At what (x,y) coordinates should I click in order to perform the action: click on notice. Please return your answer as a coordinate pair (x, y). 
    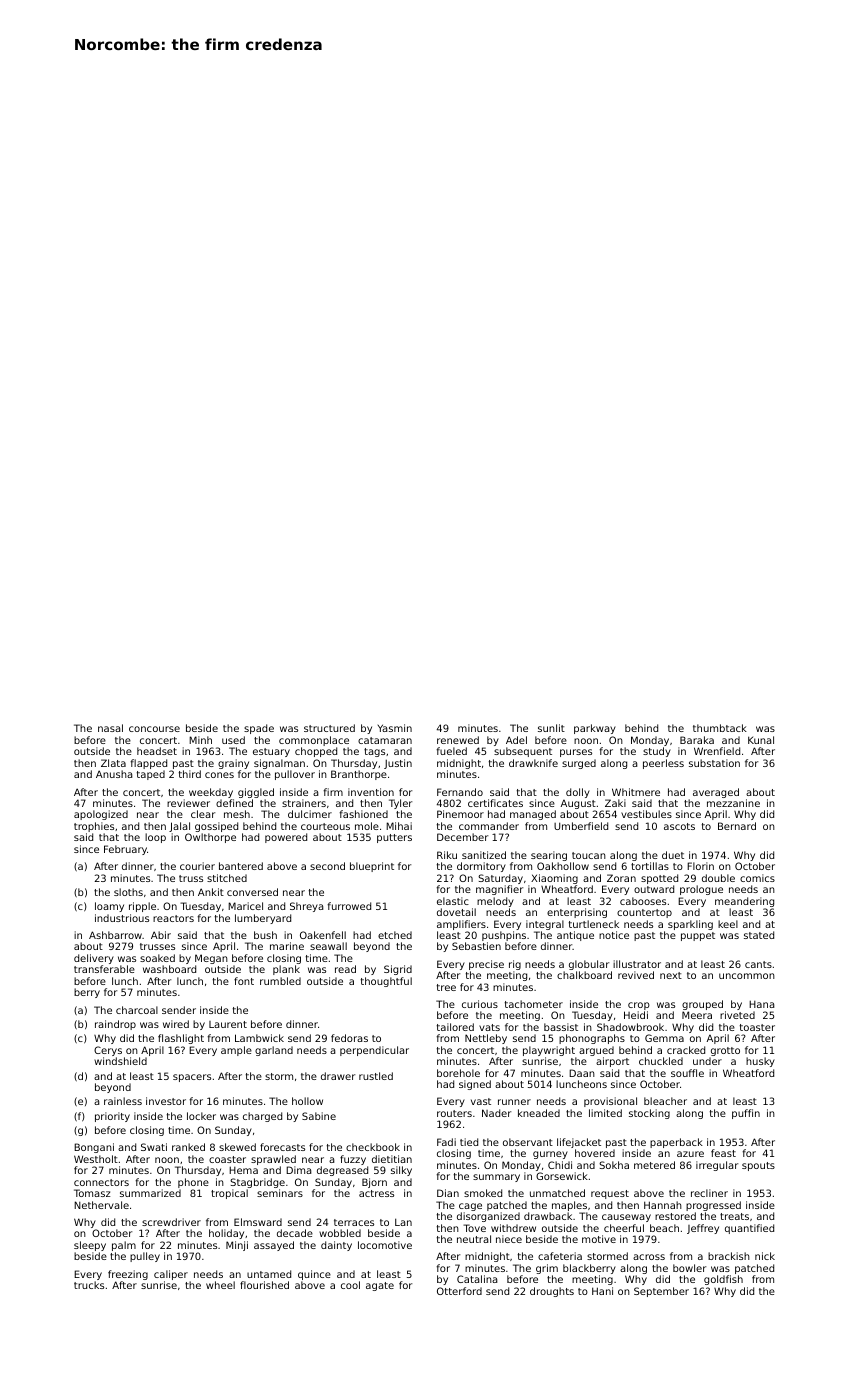
    Looking at the image, I should click on (614, 935).
